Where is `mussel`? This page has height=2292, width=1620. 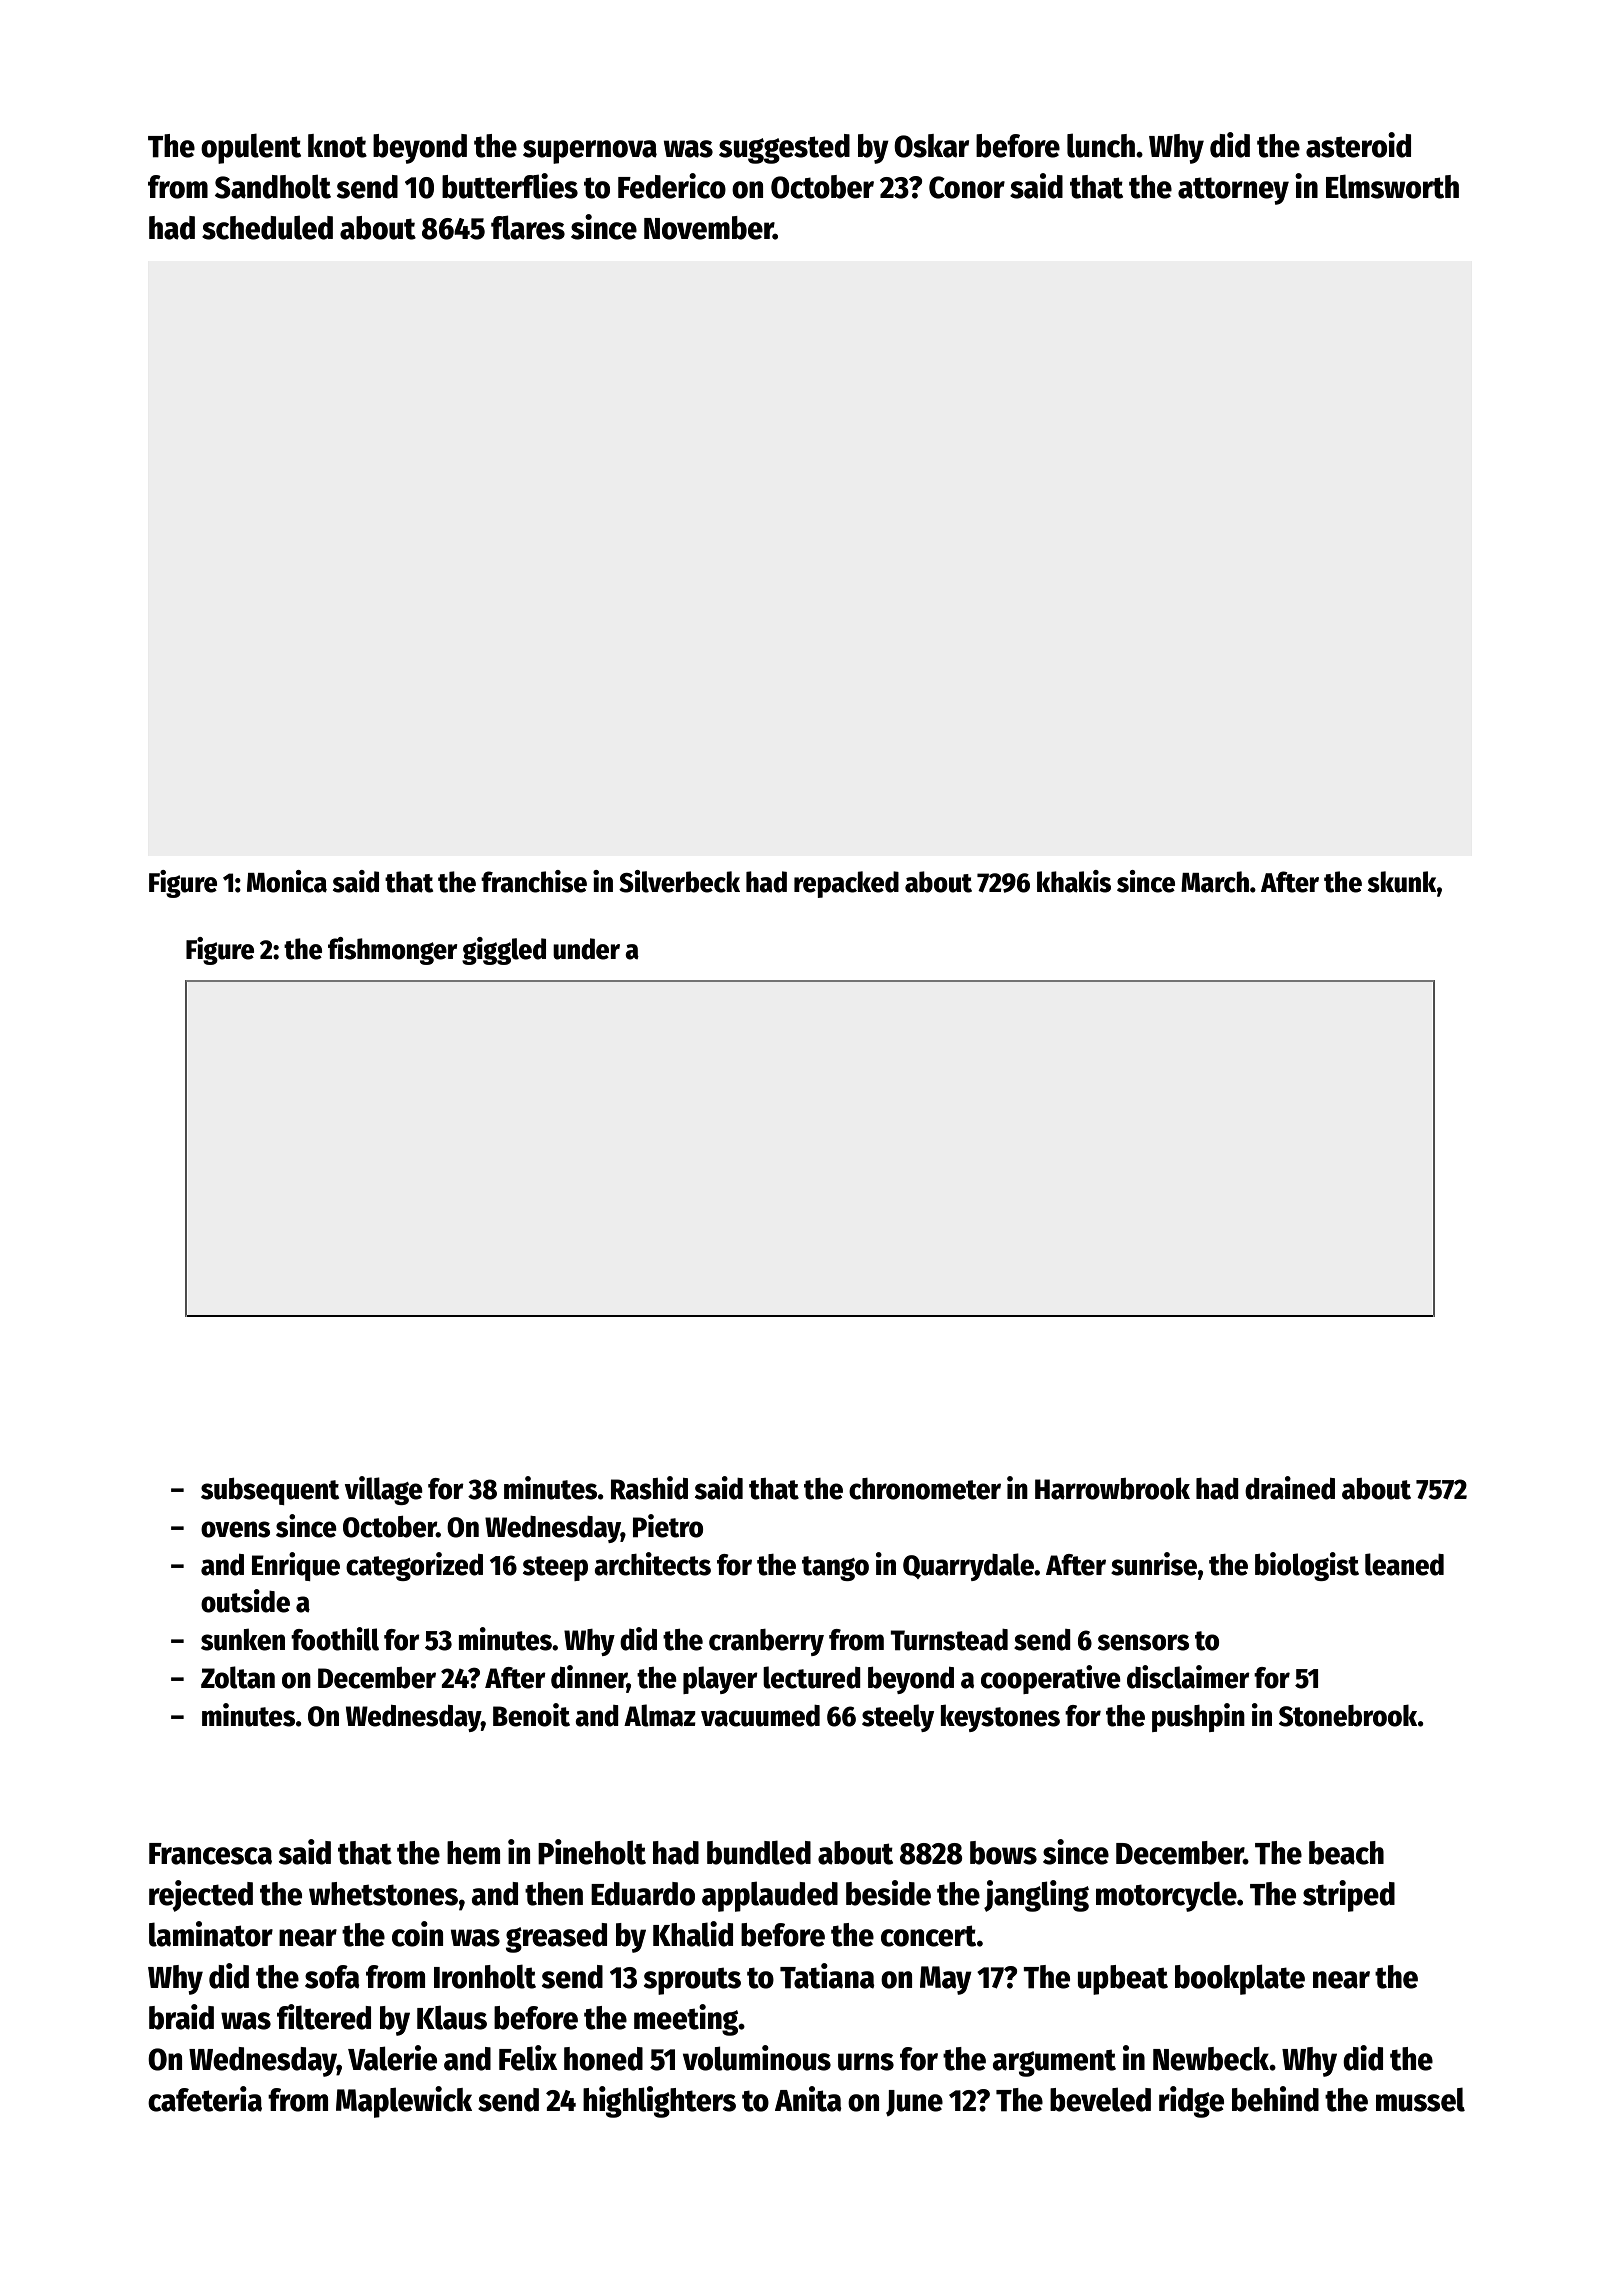
mussel is located at coordinates (1420, 2099).
